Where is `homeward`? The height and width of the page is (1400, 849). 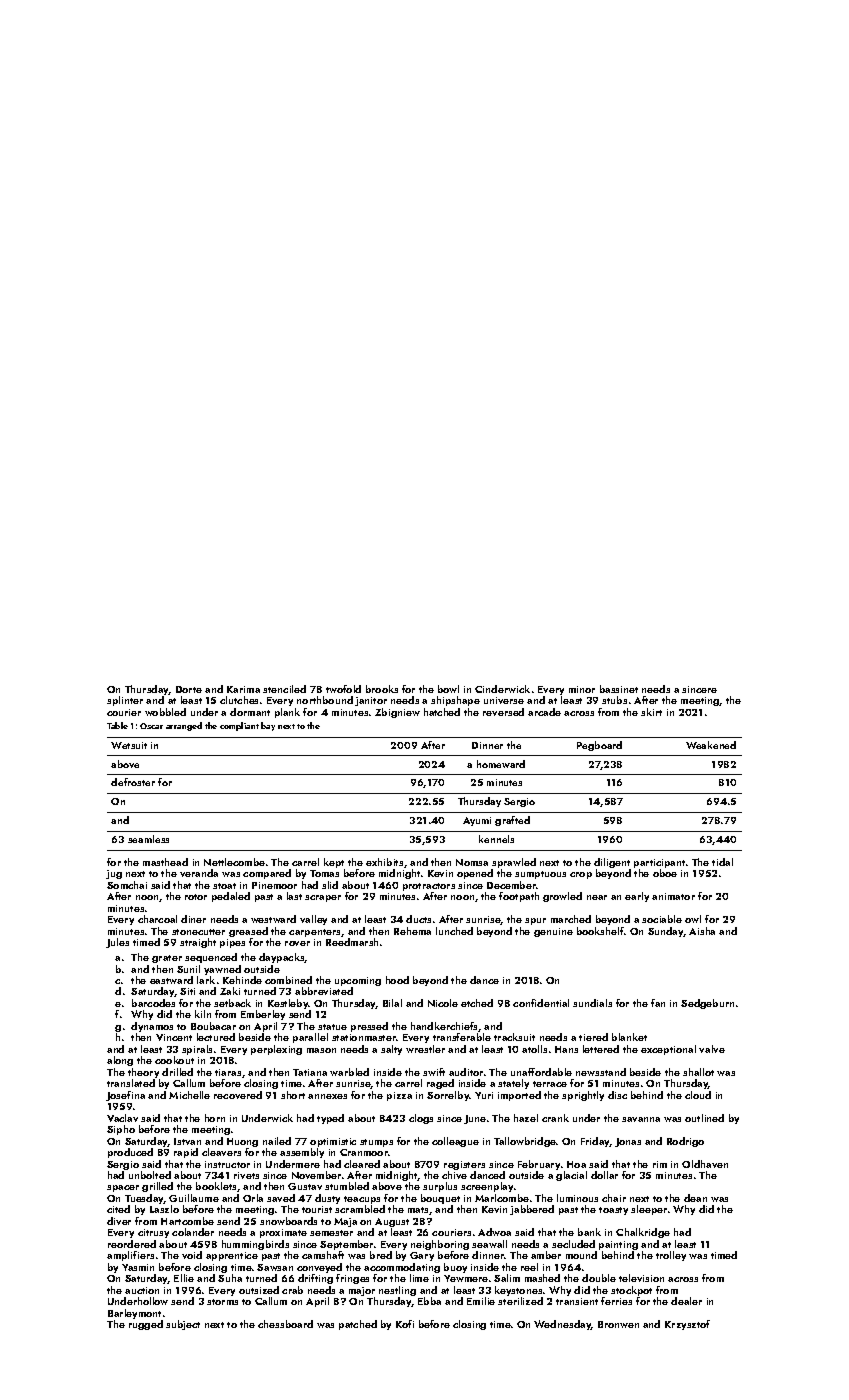
homeward is located at coordinates (501, 764).
